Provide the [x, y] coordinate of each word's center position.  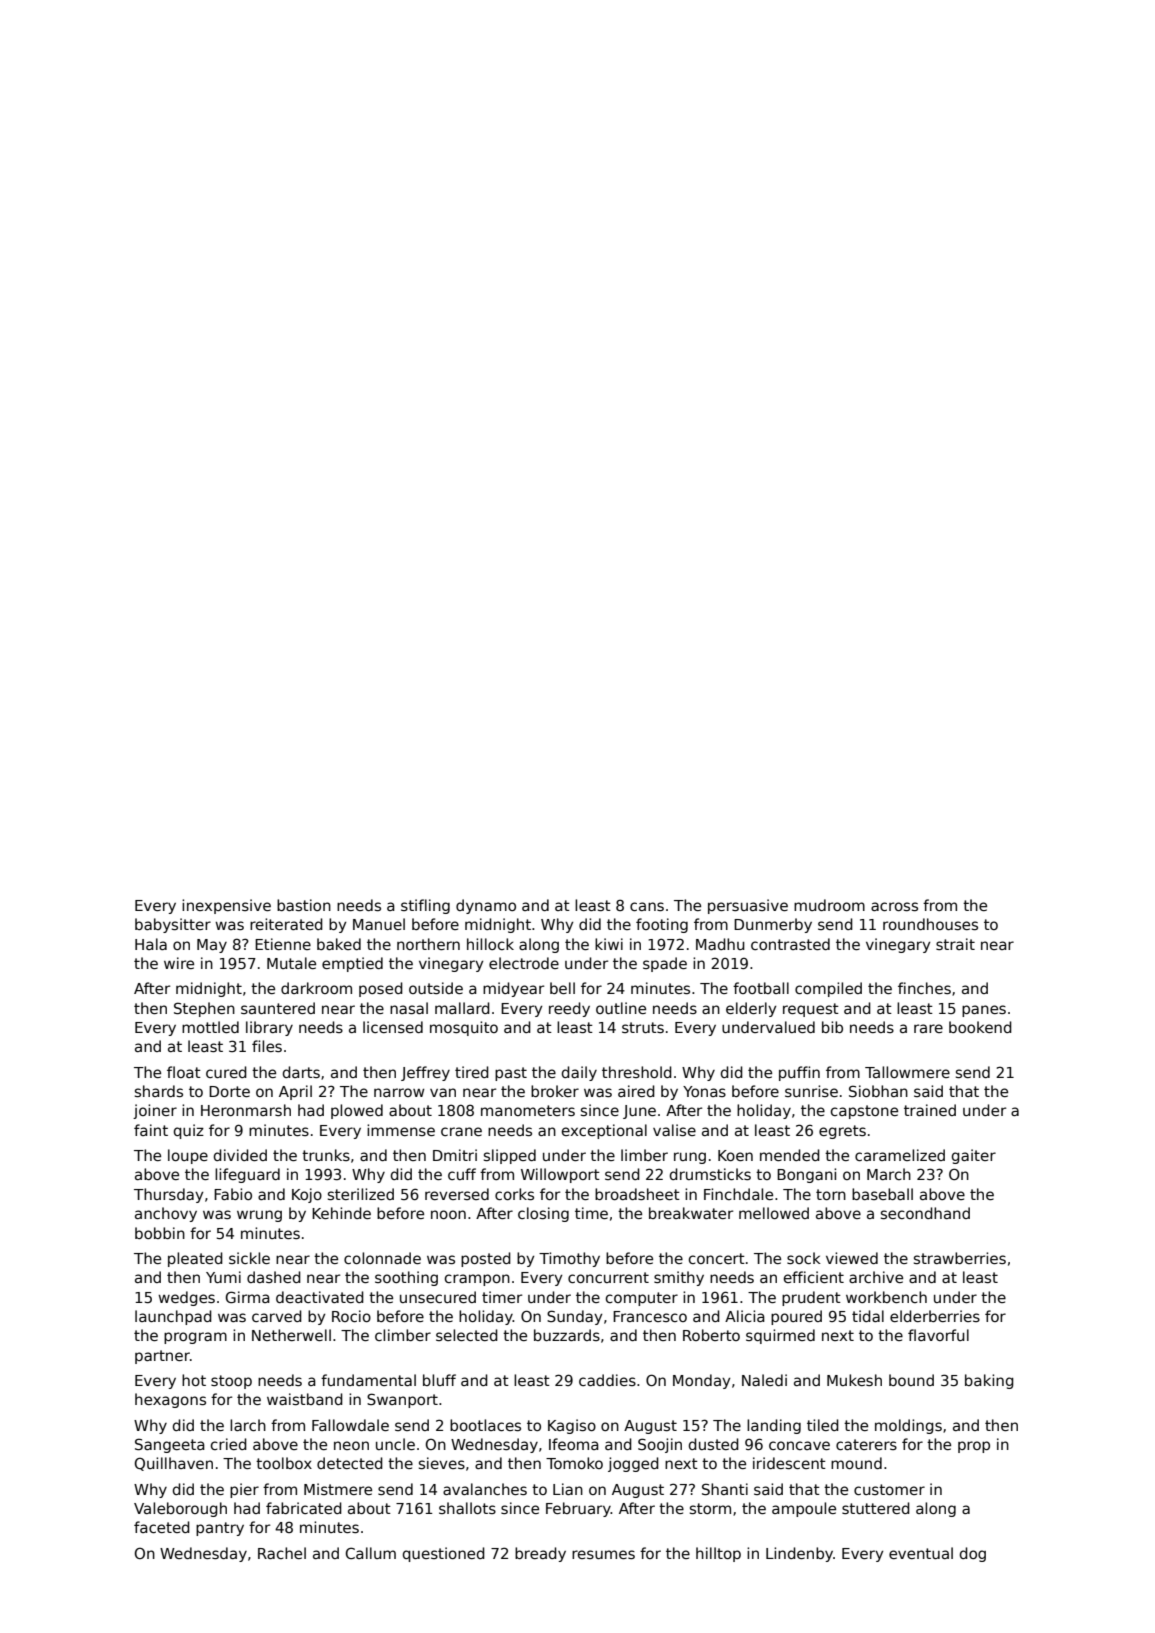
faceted [162, 1527]
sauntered [278, 1008]
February [578, 1509]
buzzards [567, 1335]
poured [796, 1317]
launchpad [173, 1317]
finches [924, 988]
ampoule [804, 1509]
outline [621, 1008]
